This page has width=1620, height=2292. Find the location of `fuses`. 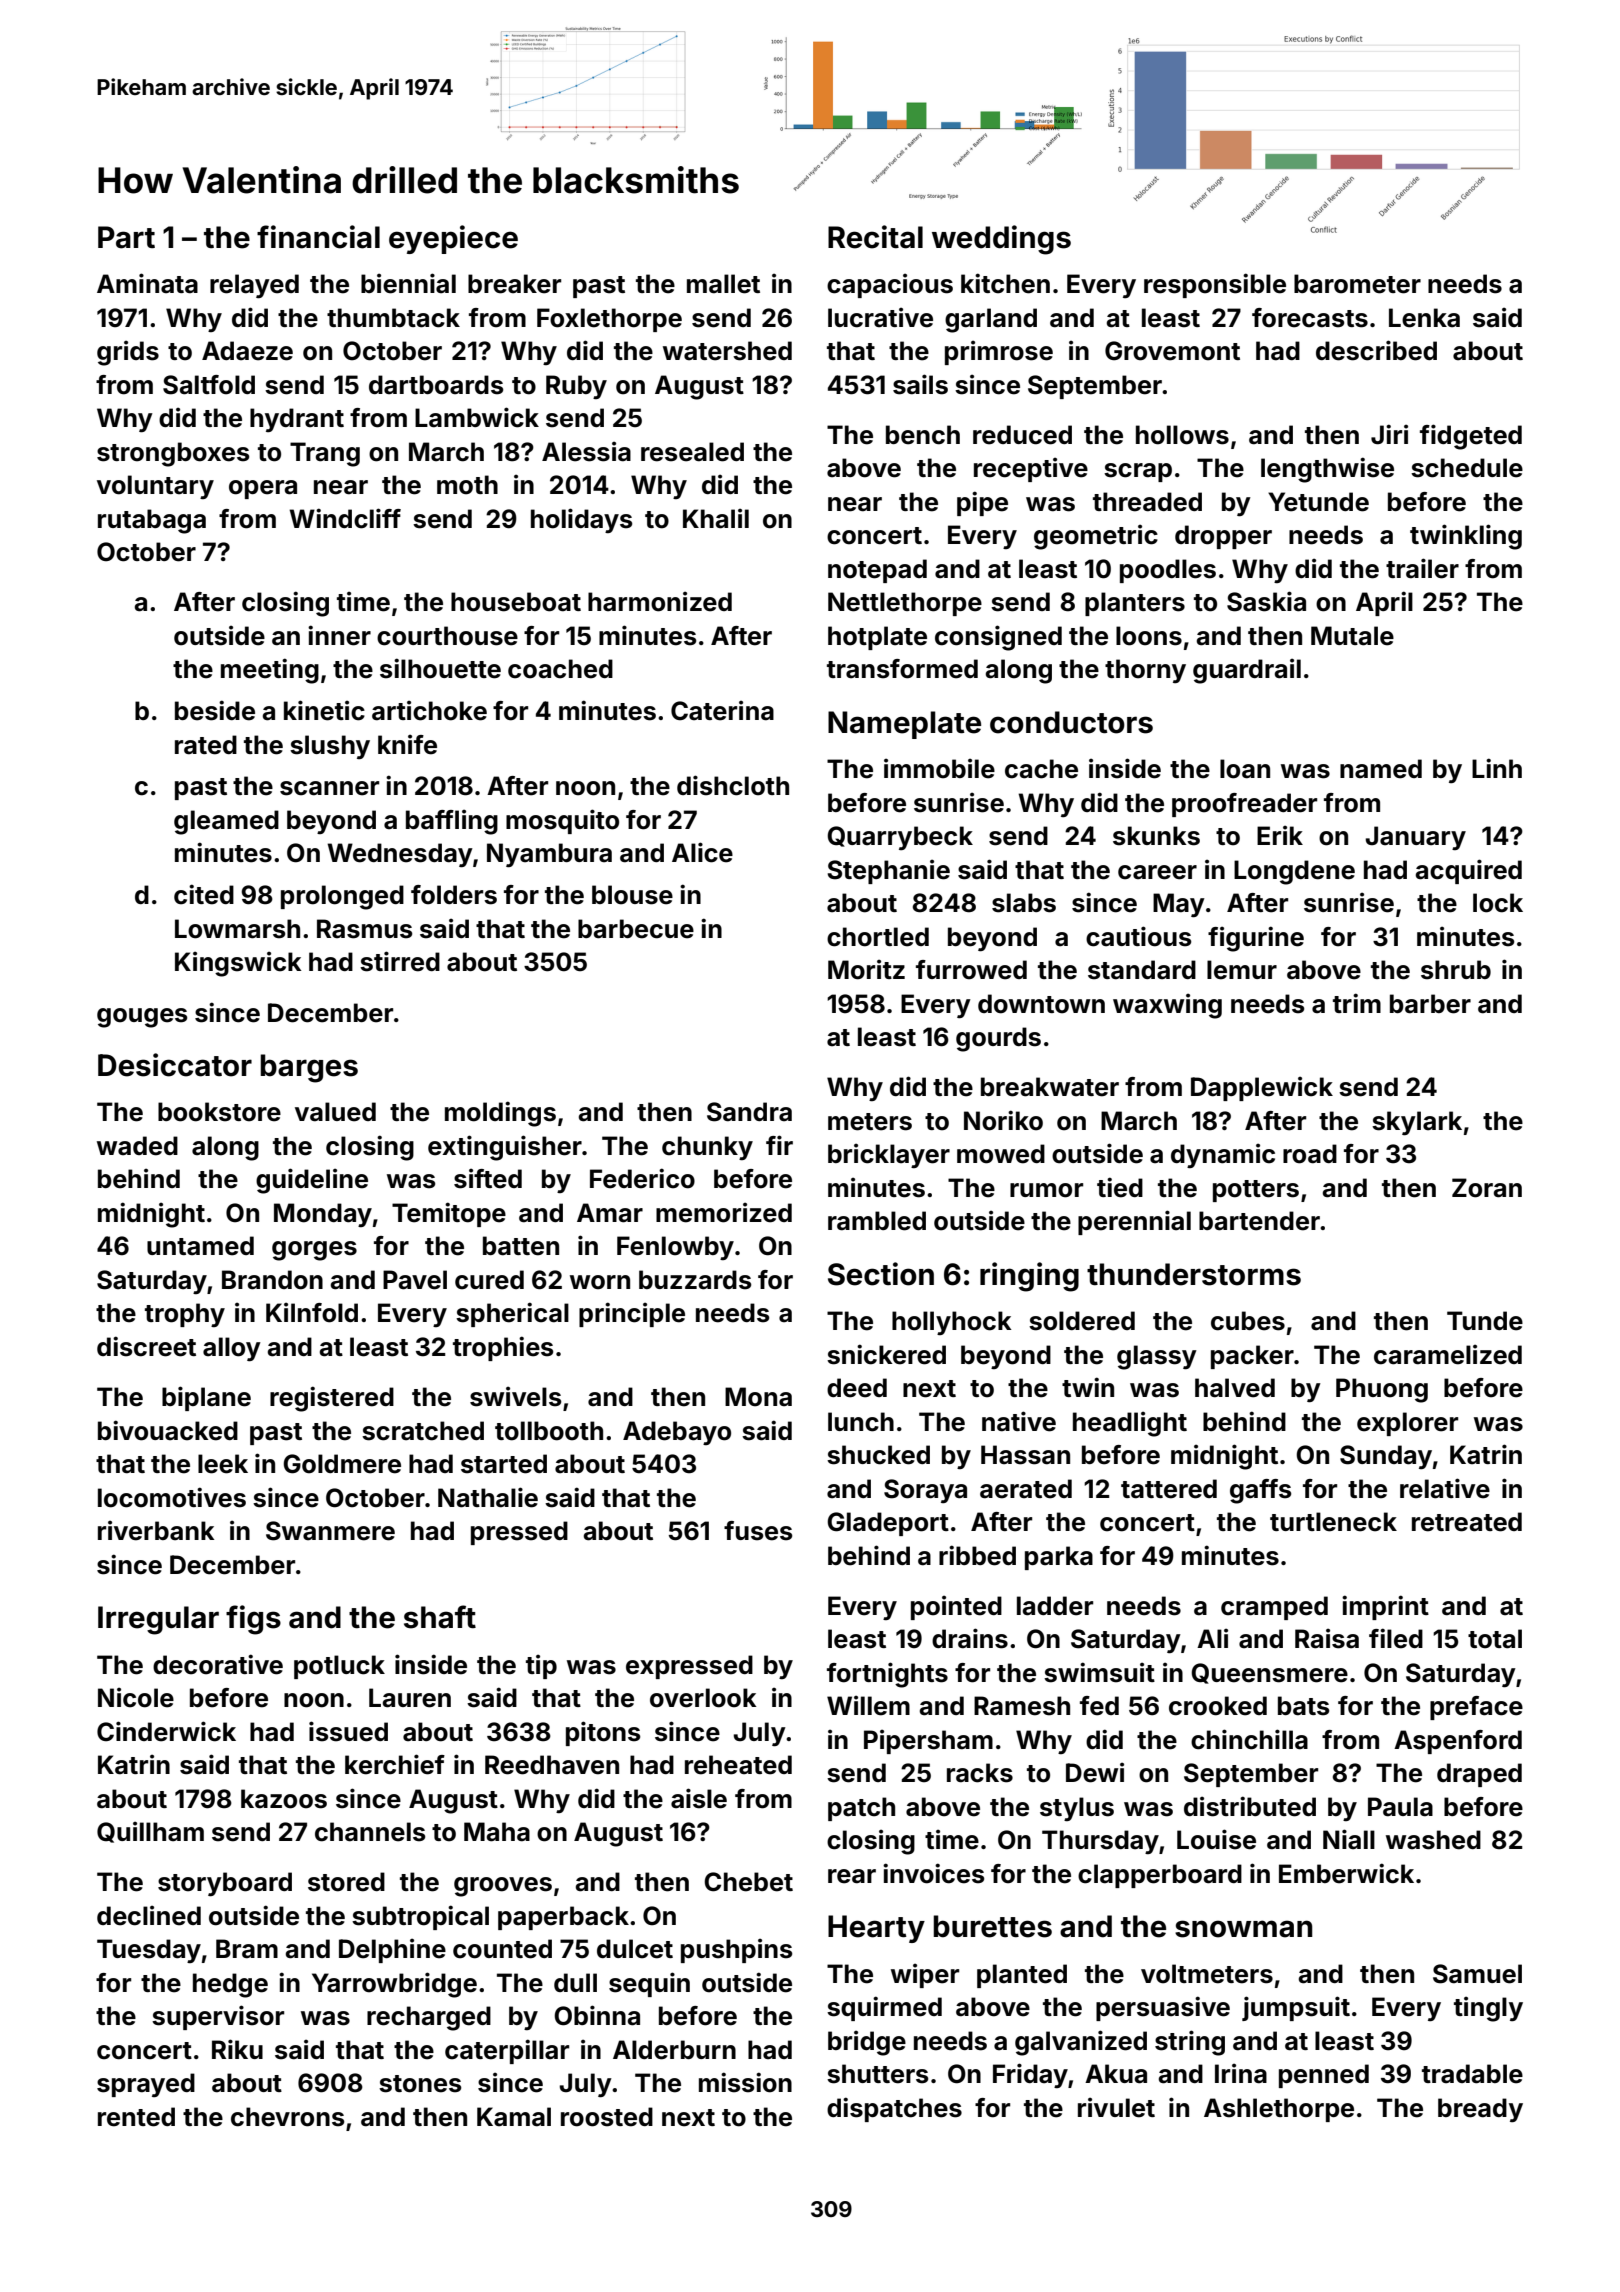

fuses is located at coordinates (758, 1531).
